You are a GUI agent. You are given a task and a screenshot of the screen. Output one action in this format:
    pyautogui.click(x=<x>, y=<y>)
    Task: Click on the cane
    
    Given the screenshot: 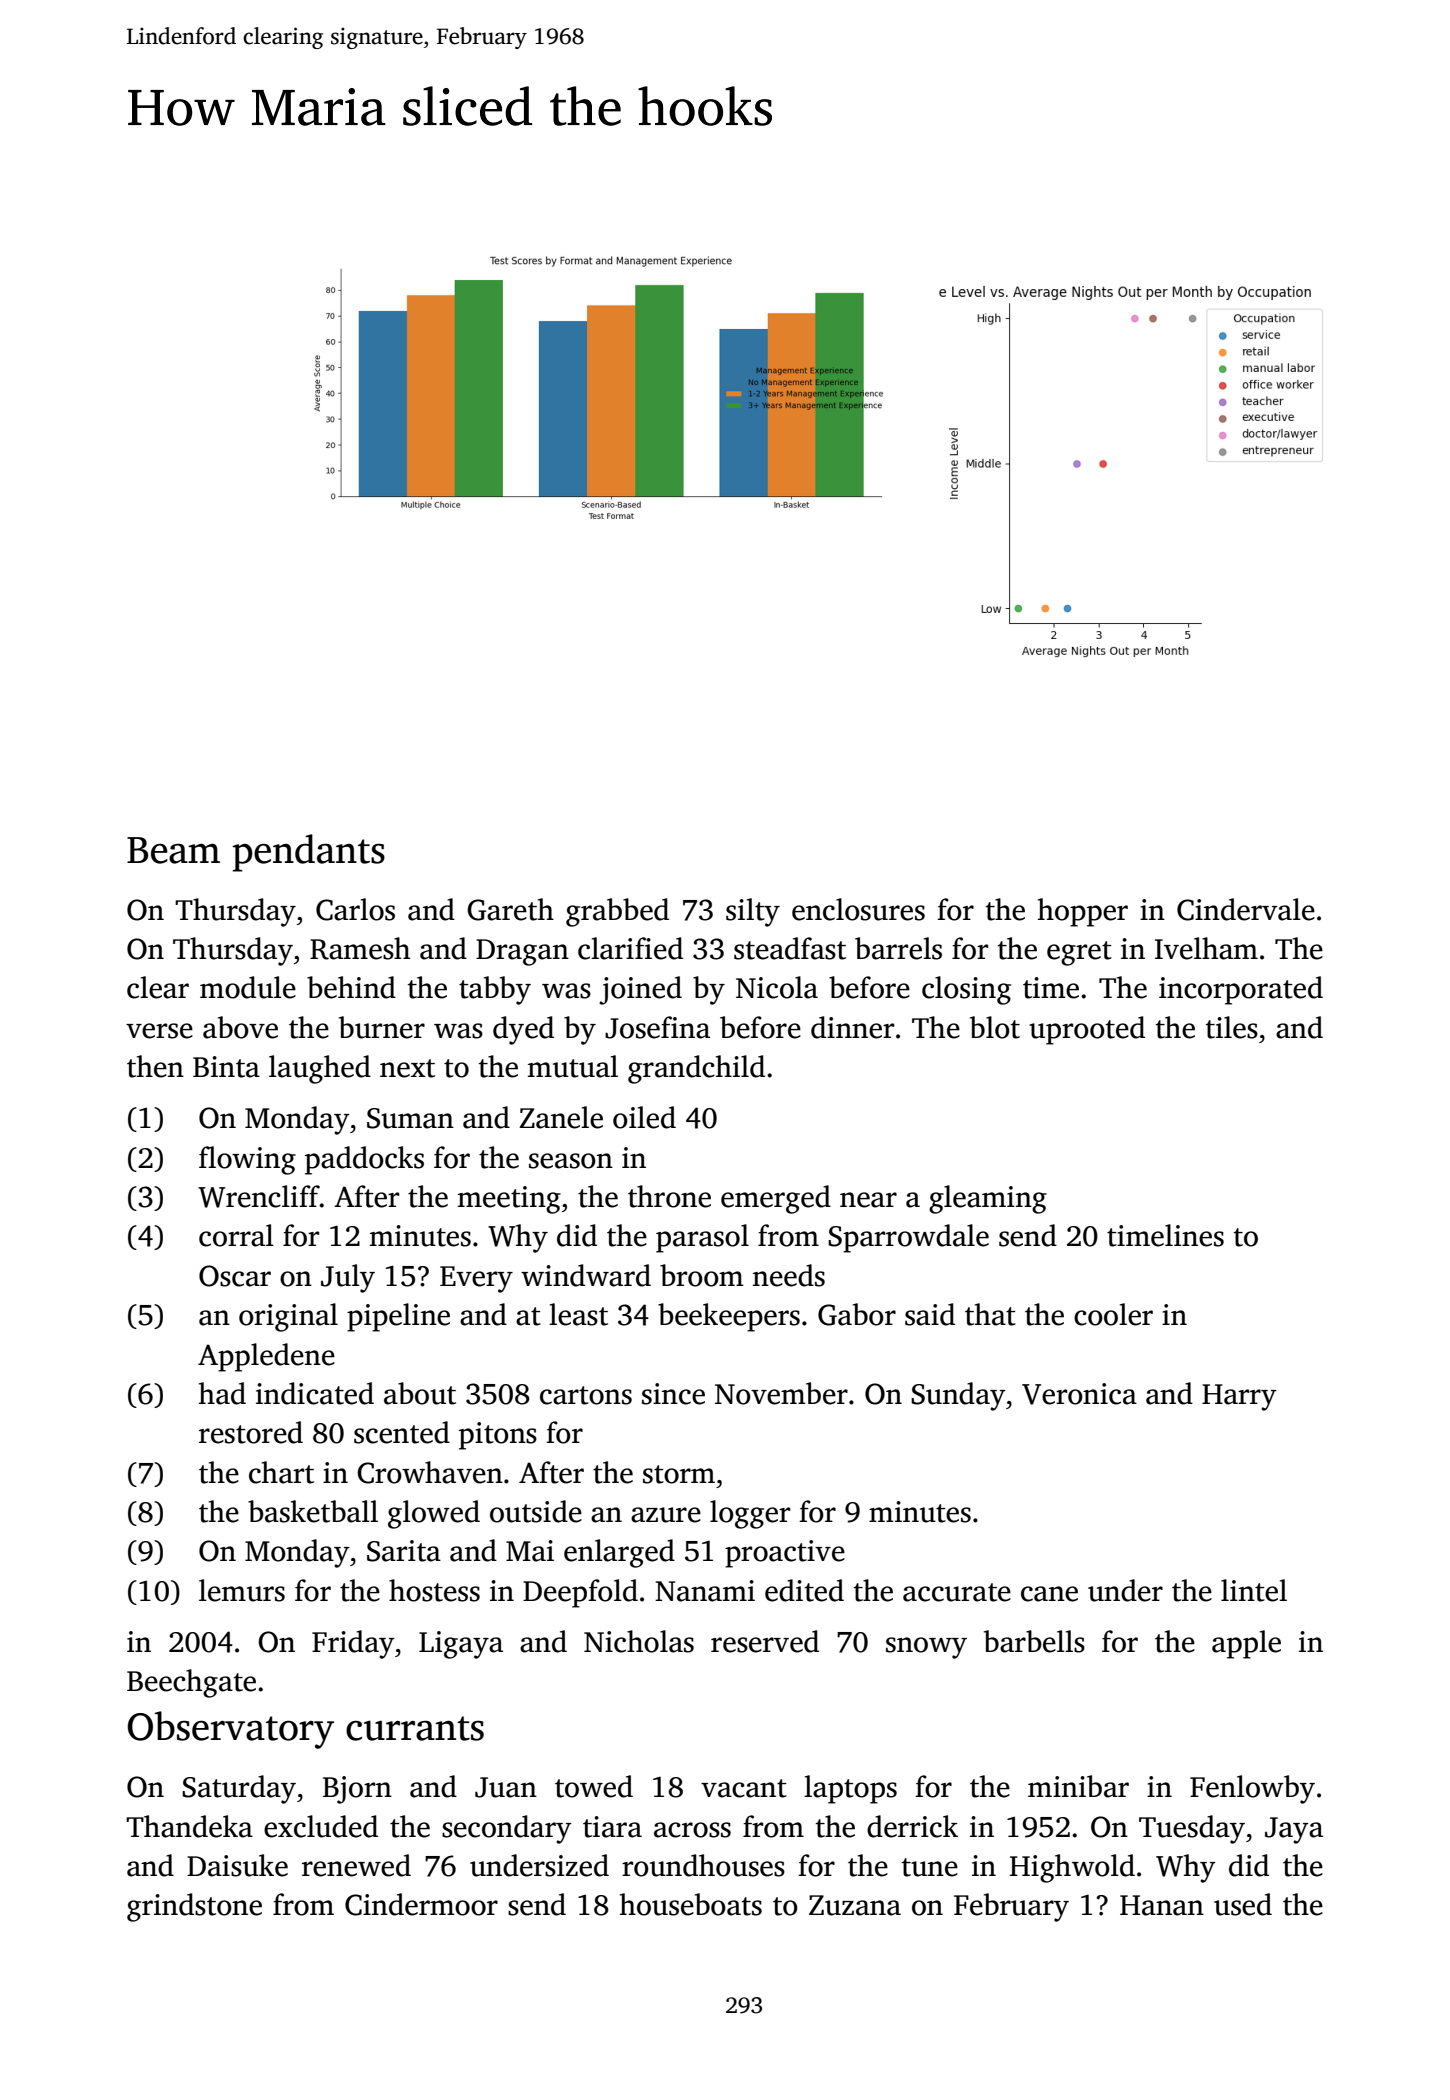 What is the action you would take?
    pyautogui.click(x=1049, y=1594)
